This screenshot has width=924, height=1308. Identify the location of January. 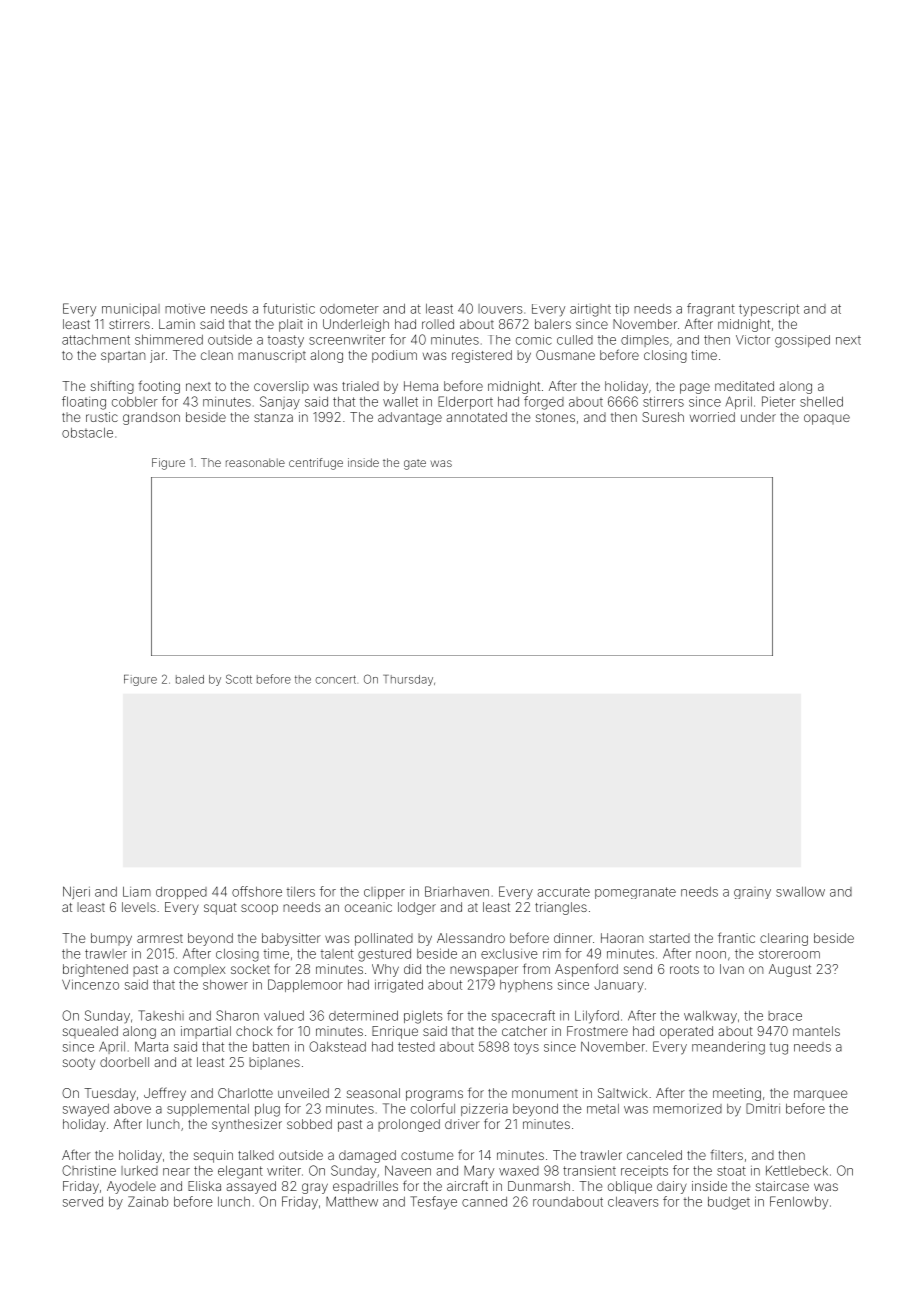
(619, 986).
